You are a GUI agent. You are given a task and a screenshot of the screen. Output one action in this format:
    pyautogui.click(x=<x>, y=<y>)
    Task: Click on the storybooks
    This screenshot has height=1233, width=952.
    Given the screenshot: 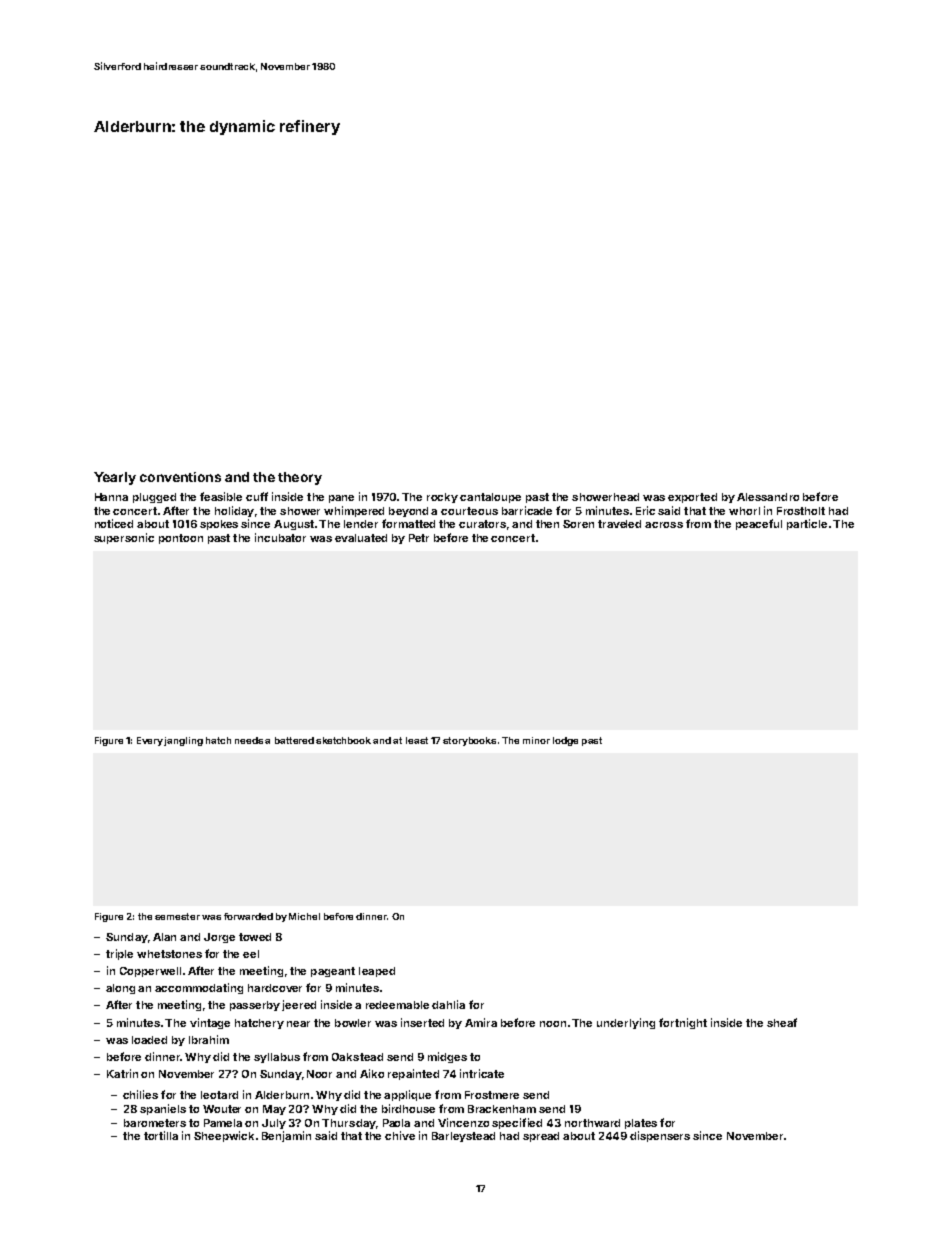 What is the action you would take?
    pyautogui.click(x=469, y=741)
